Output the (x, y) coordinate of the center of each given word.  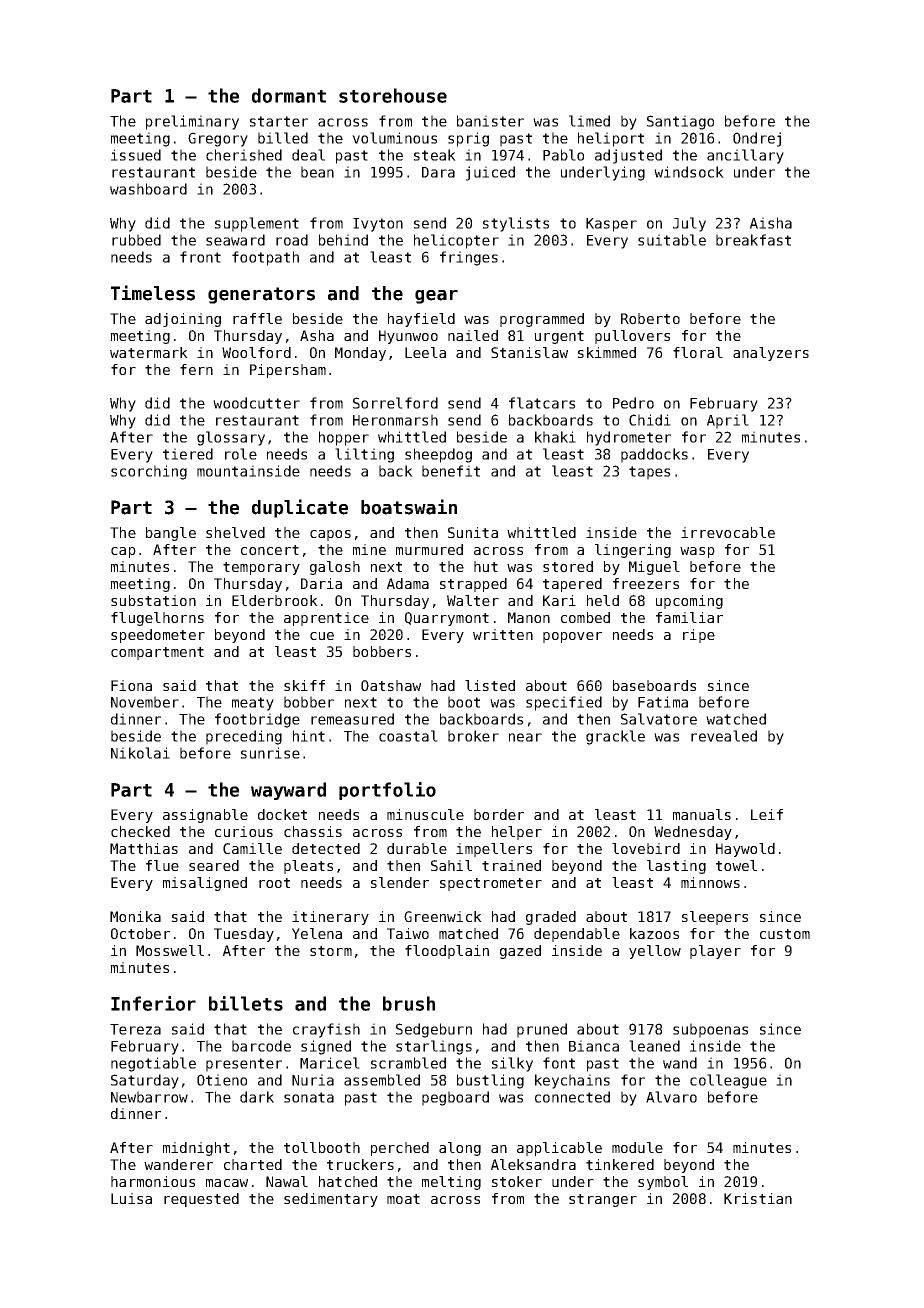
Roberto (650, 318)
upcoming (689, 602)
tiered (188, 454)
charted (253, 1164)
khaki (555, 437)
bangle (171, 534)
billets (246, 1003)
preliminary (192, 122)
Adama (408, 583)
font (559, 1063)
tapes (649, 473)
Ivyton (378, 225)
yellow (655, 952)
